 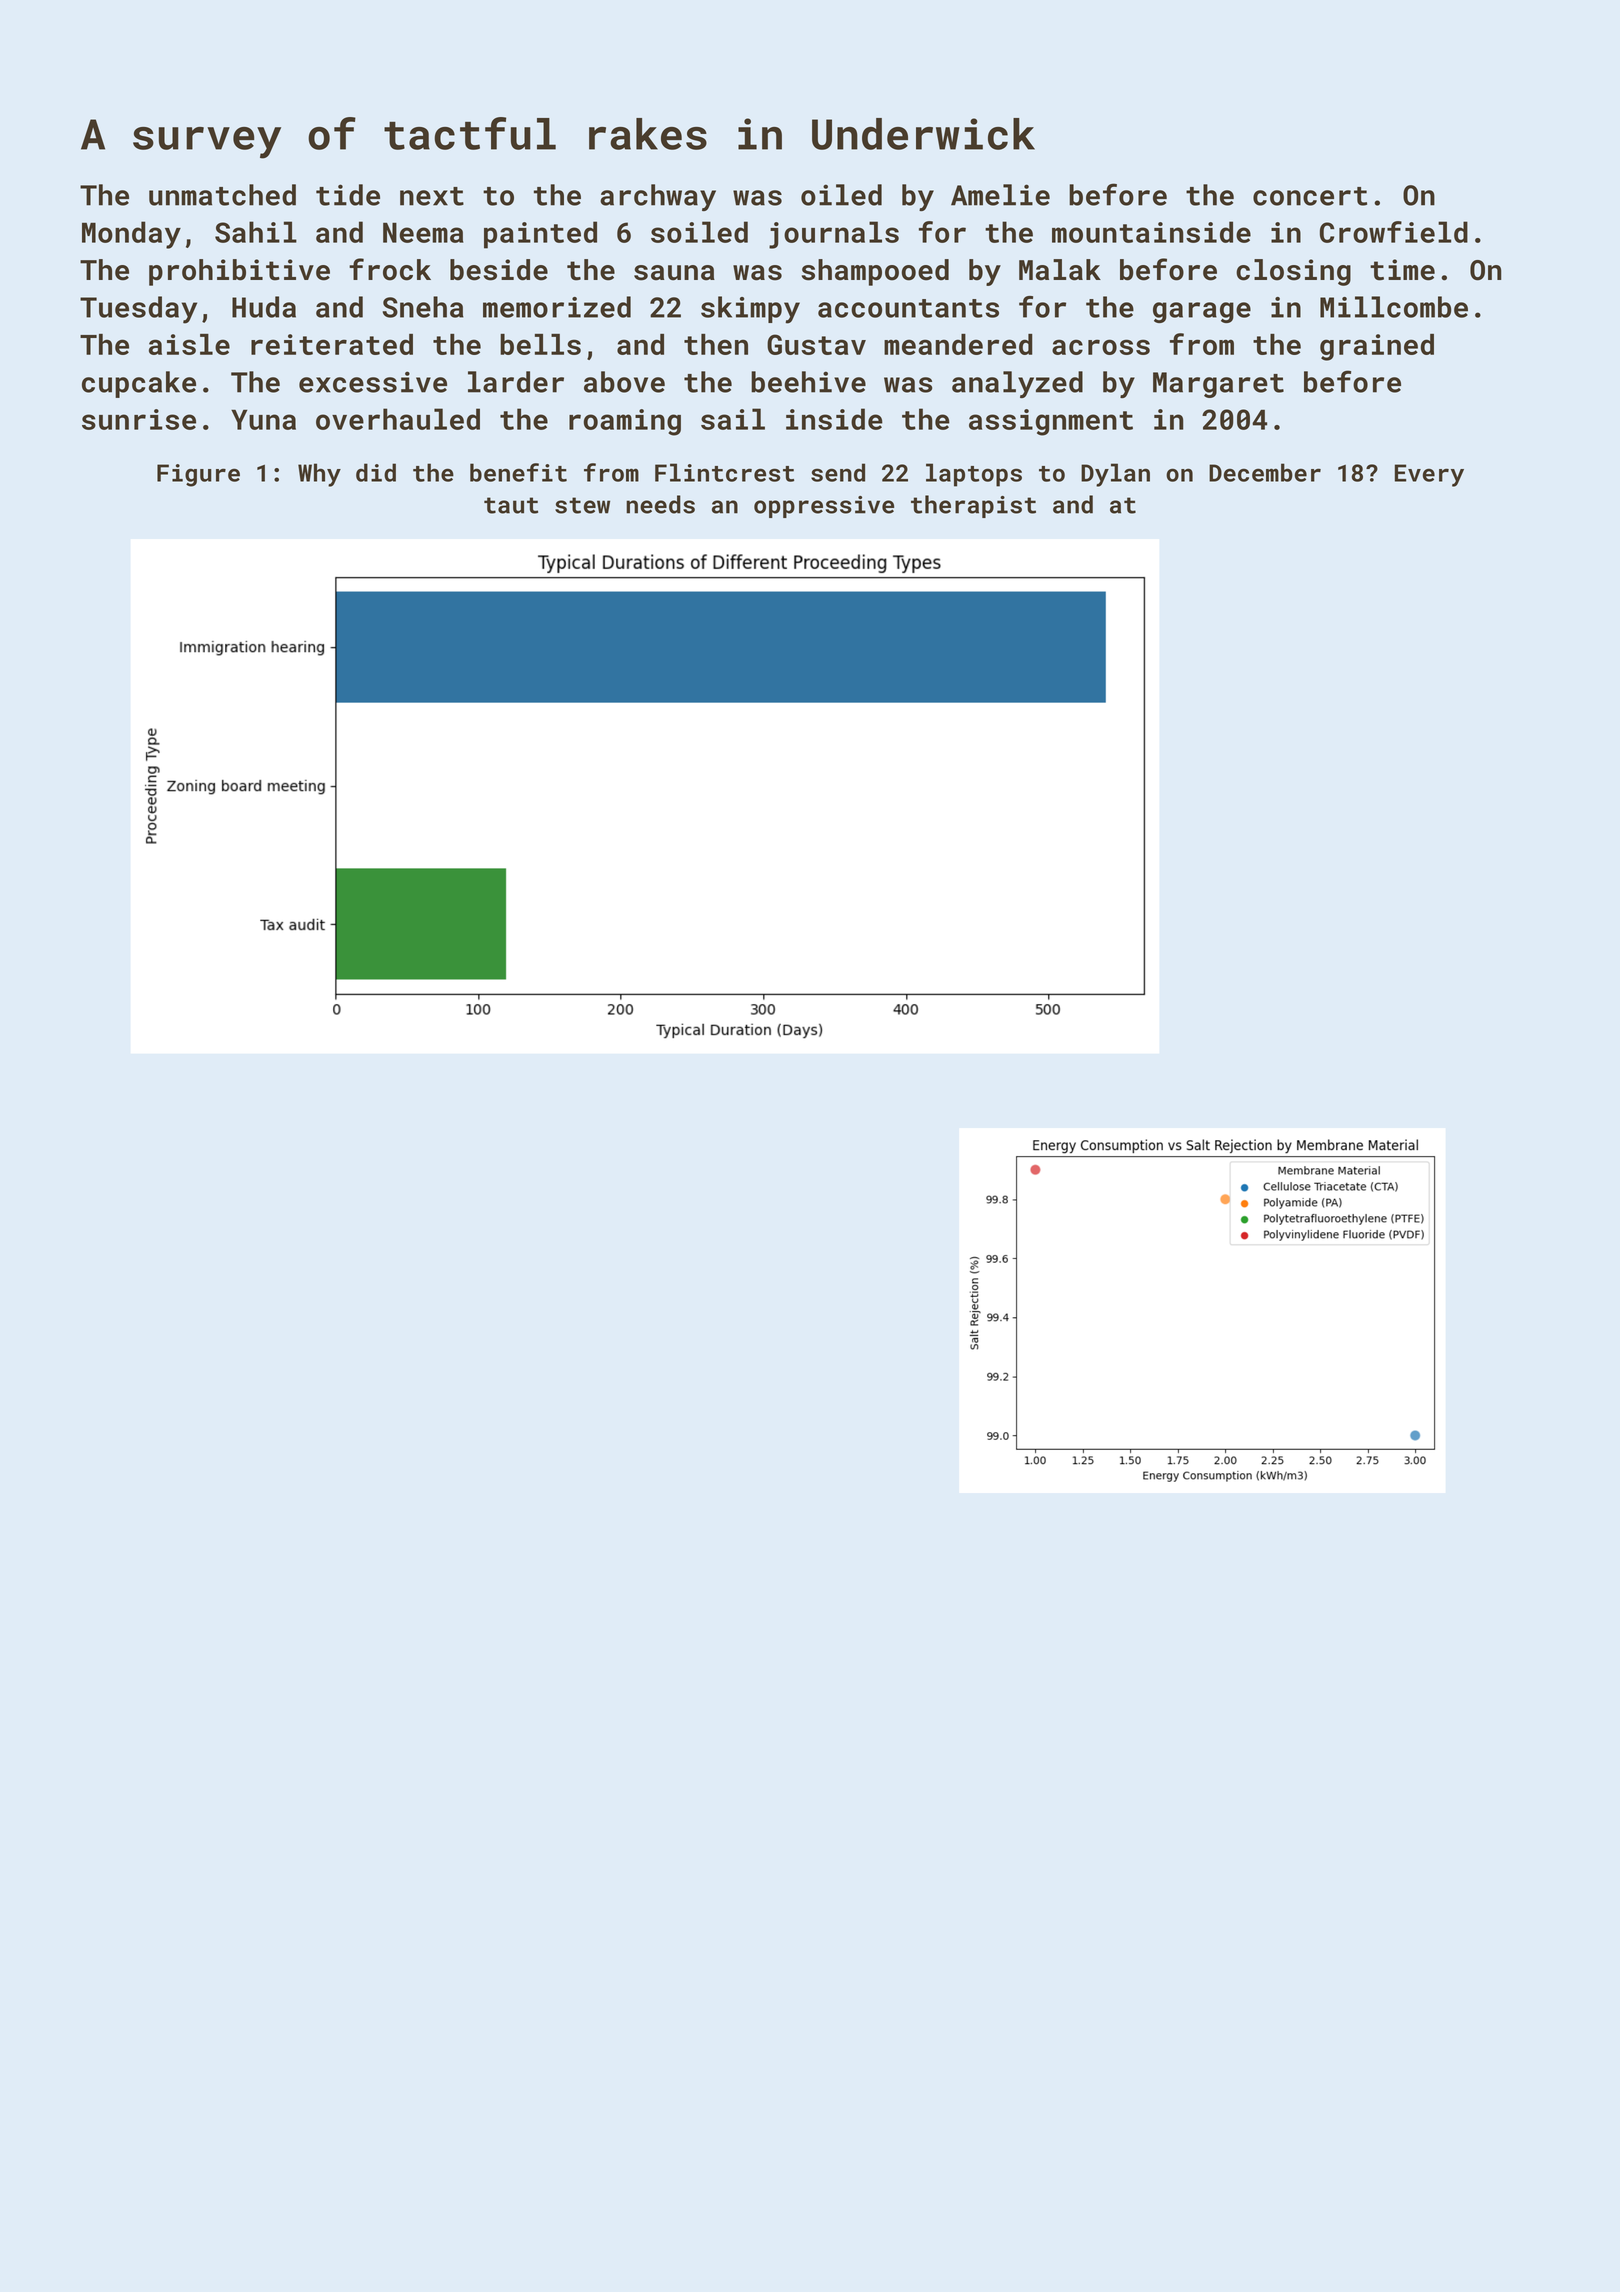 What do you see at coordinates (348, 195) in the screenshot?
I see `tide` at bounding box center [348, 195].
